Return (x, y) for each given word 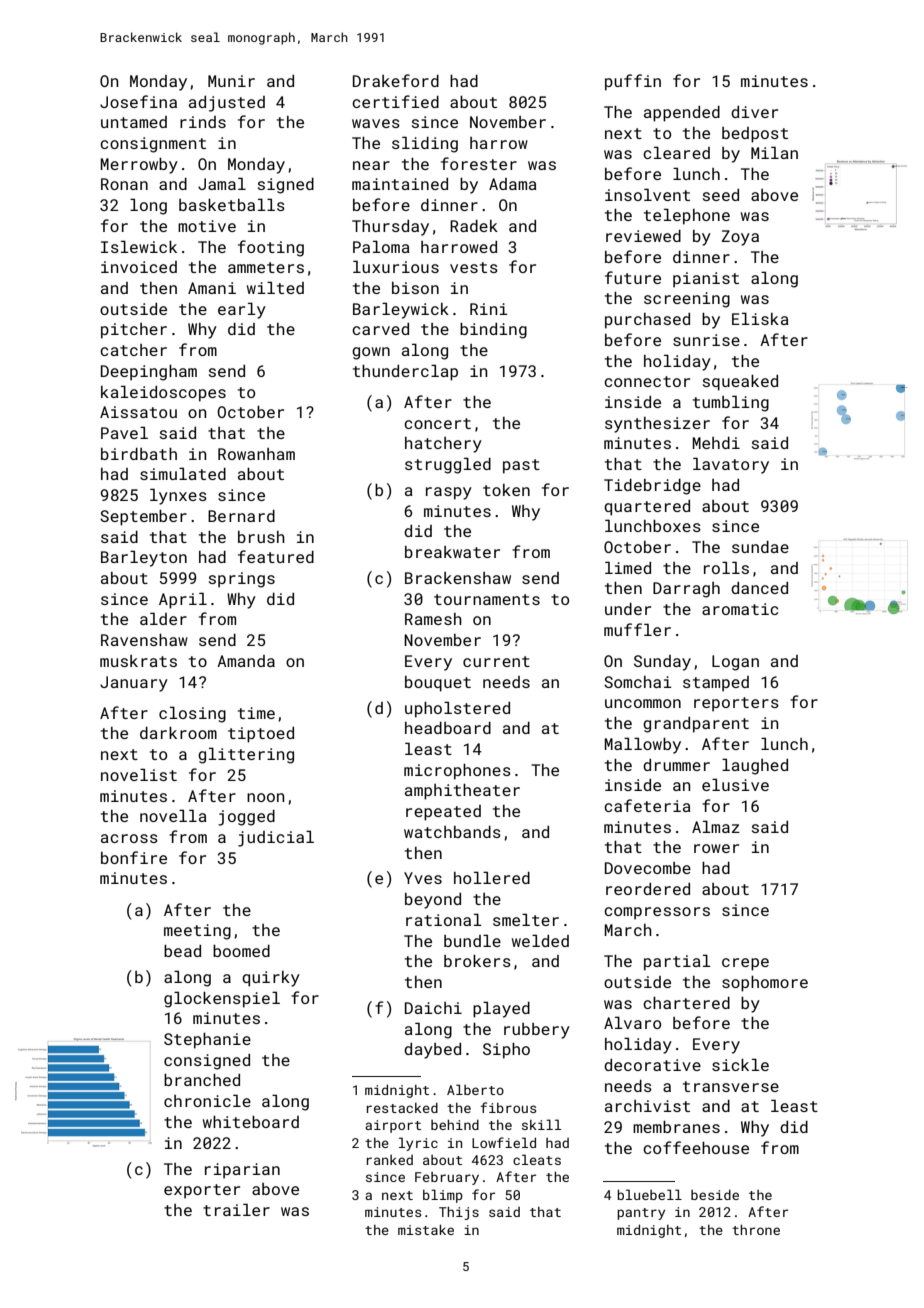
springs (242, 580)
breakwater (452, 552)
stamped (716, 684)
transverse (731, 1086)
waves (376, 123)
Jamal (222, 183)
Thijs (459, 1213)
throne (756, 1229)
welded (540, 940)
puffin (633, 82)
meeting (197, 932)
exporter (202, 1191)
